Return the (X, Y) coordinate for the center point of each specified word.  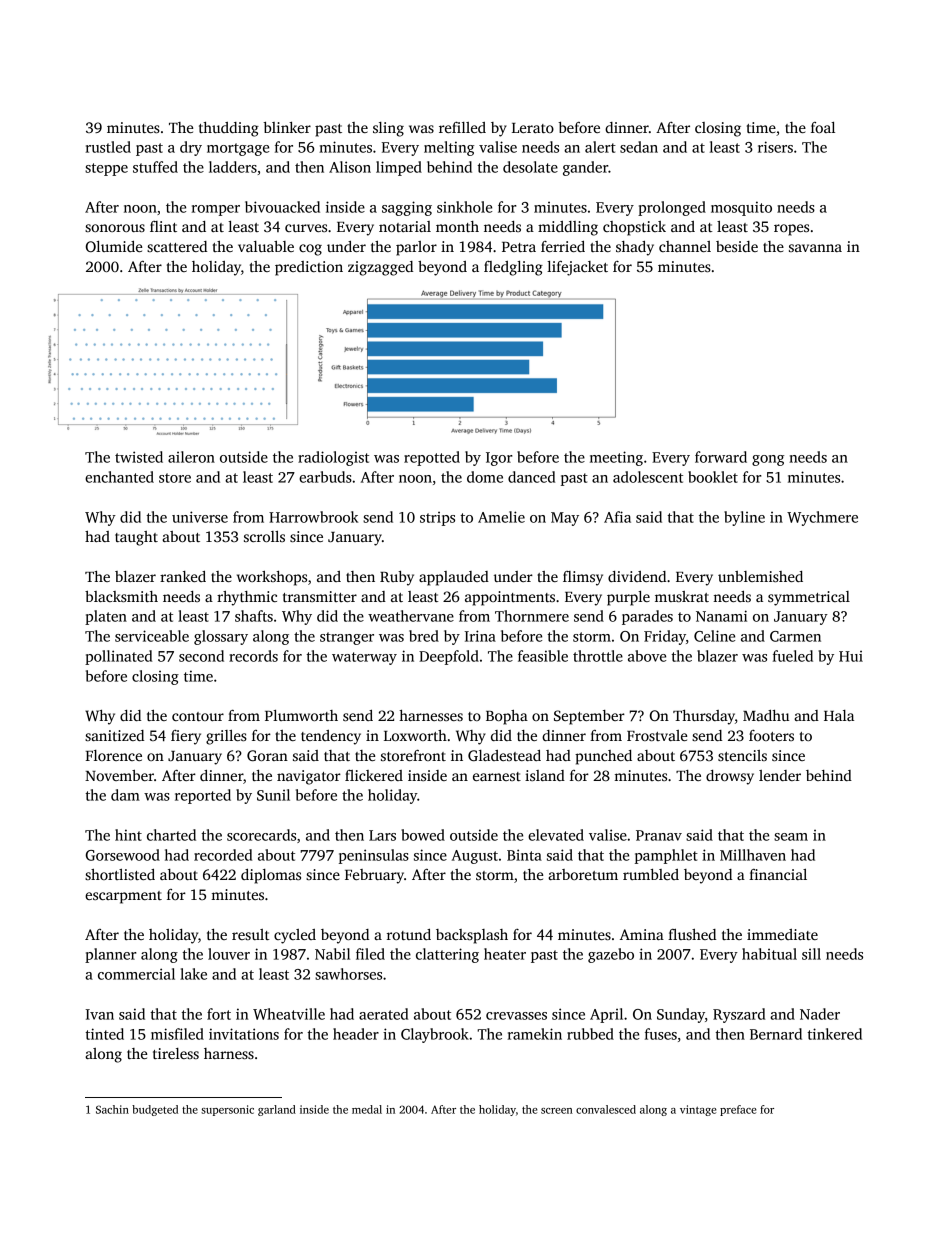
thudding (229, 129)
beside (737, 246)
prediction (309, 268)
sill (811, 954)
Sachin (112, 1109)
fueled (793, 656)
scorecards (261, 835)
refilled (462, 127)
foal (823, 127)
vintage (698, 1110)
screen (557, 1111)
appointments (510, 598)
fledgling (513, 268)
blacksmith (121, 596)
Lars (382, 835)
